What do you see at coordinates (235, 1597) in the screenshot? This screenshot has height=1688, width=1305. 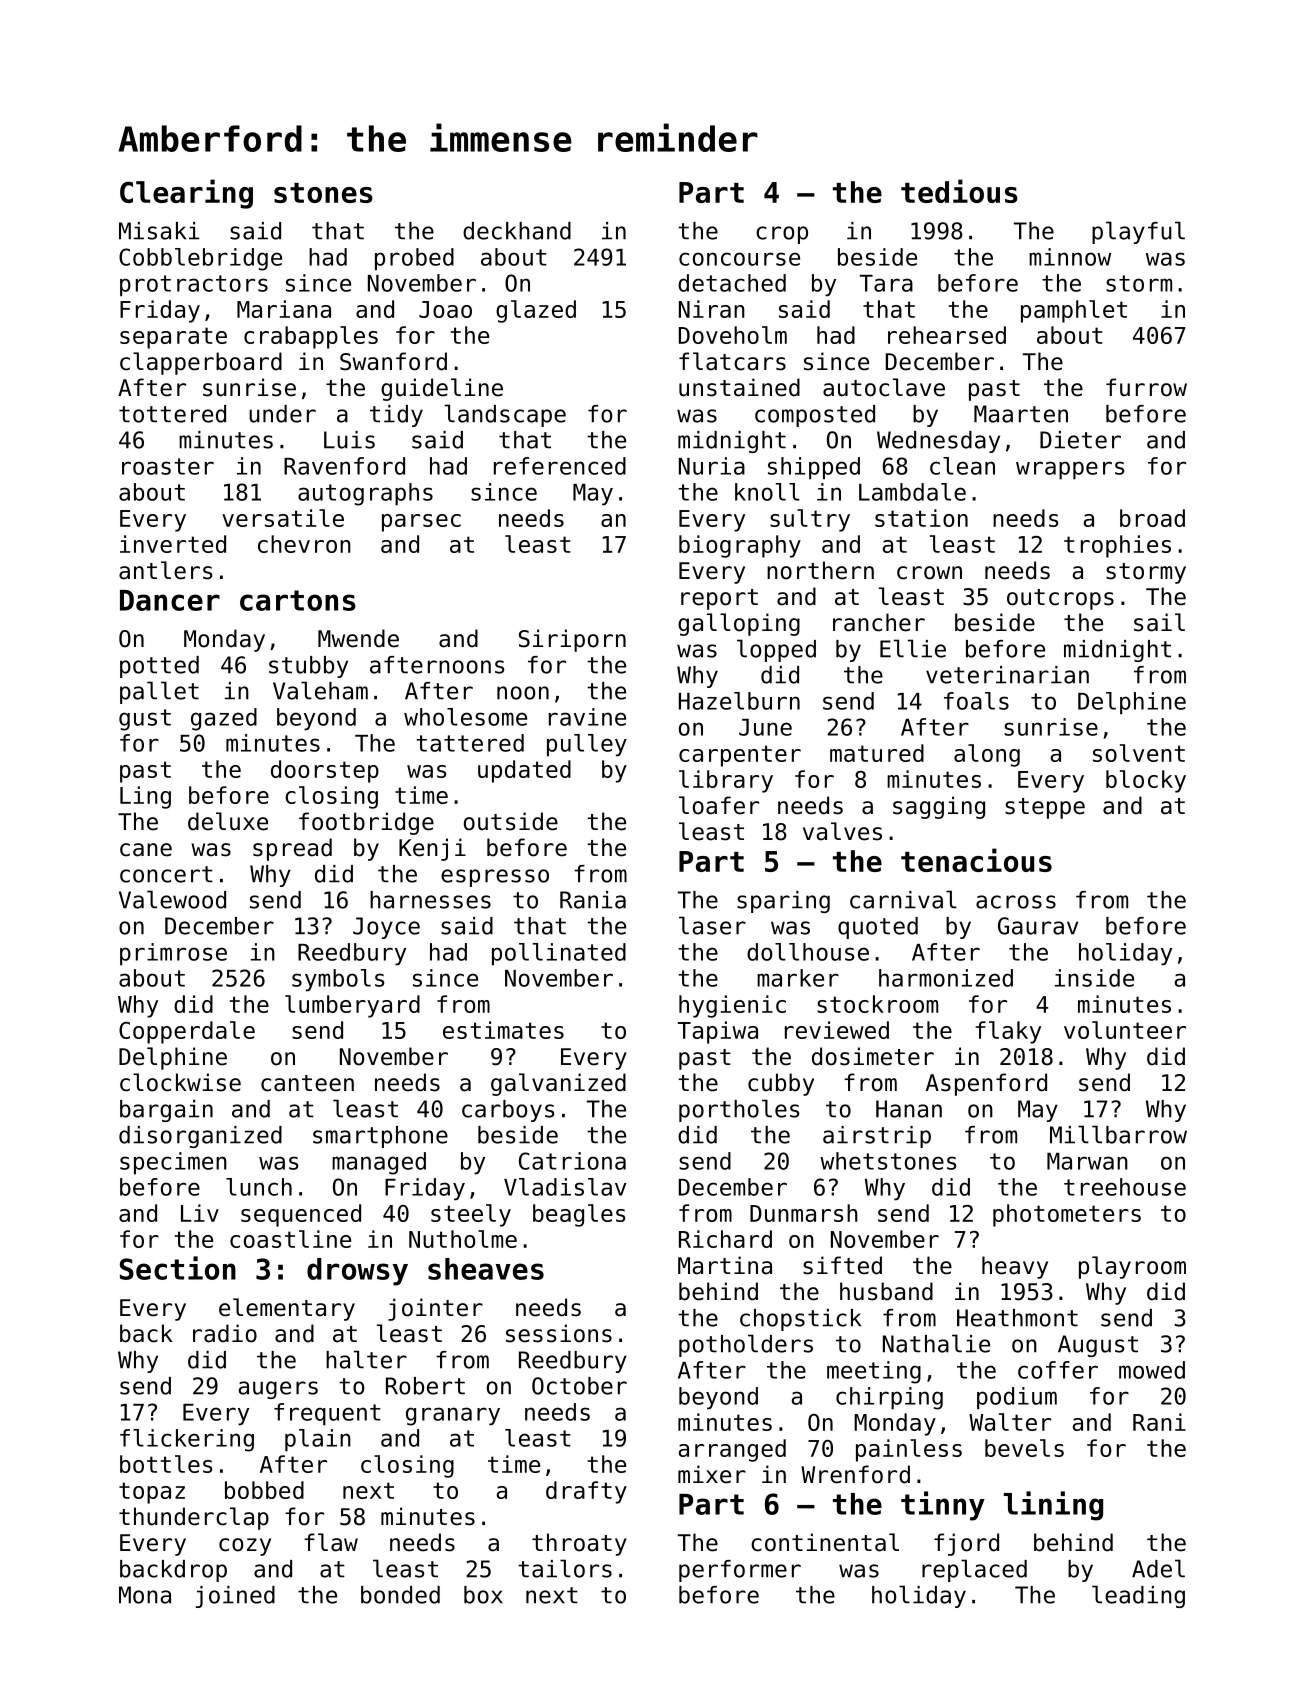 I see `joined` at bounding box center [235, 1597].
